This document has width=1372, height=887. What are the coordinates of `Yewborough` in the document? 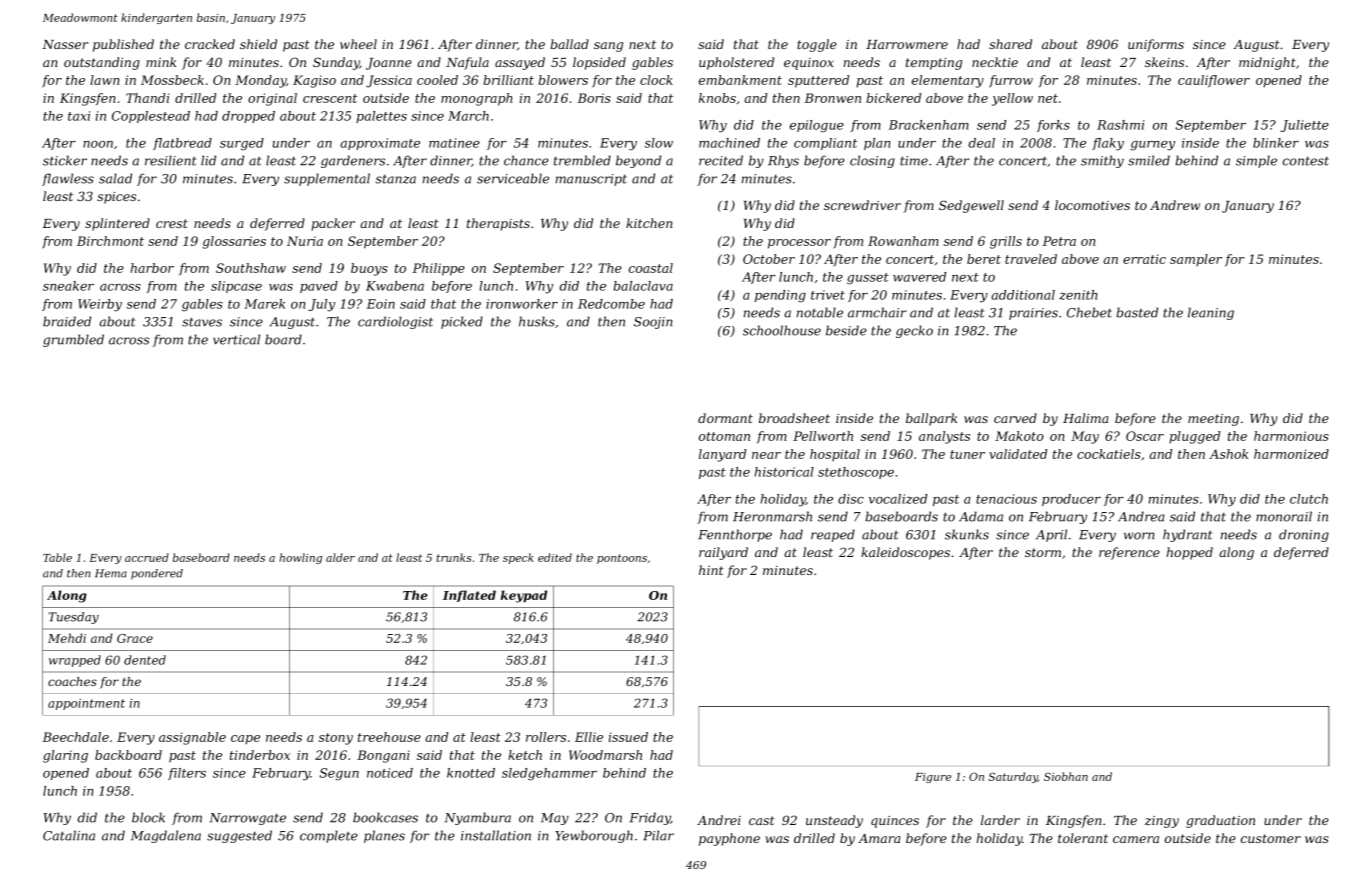 It's located at (594, 836).
